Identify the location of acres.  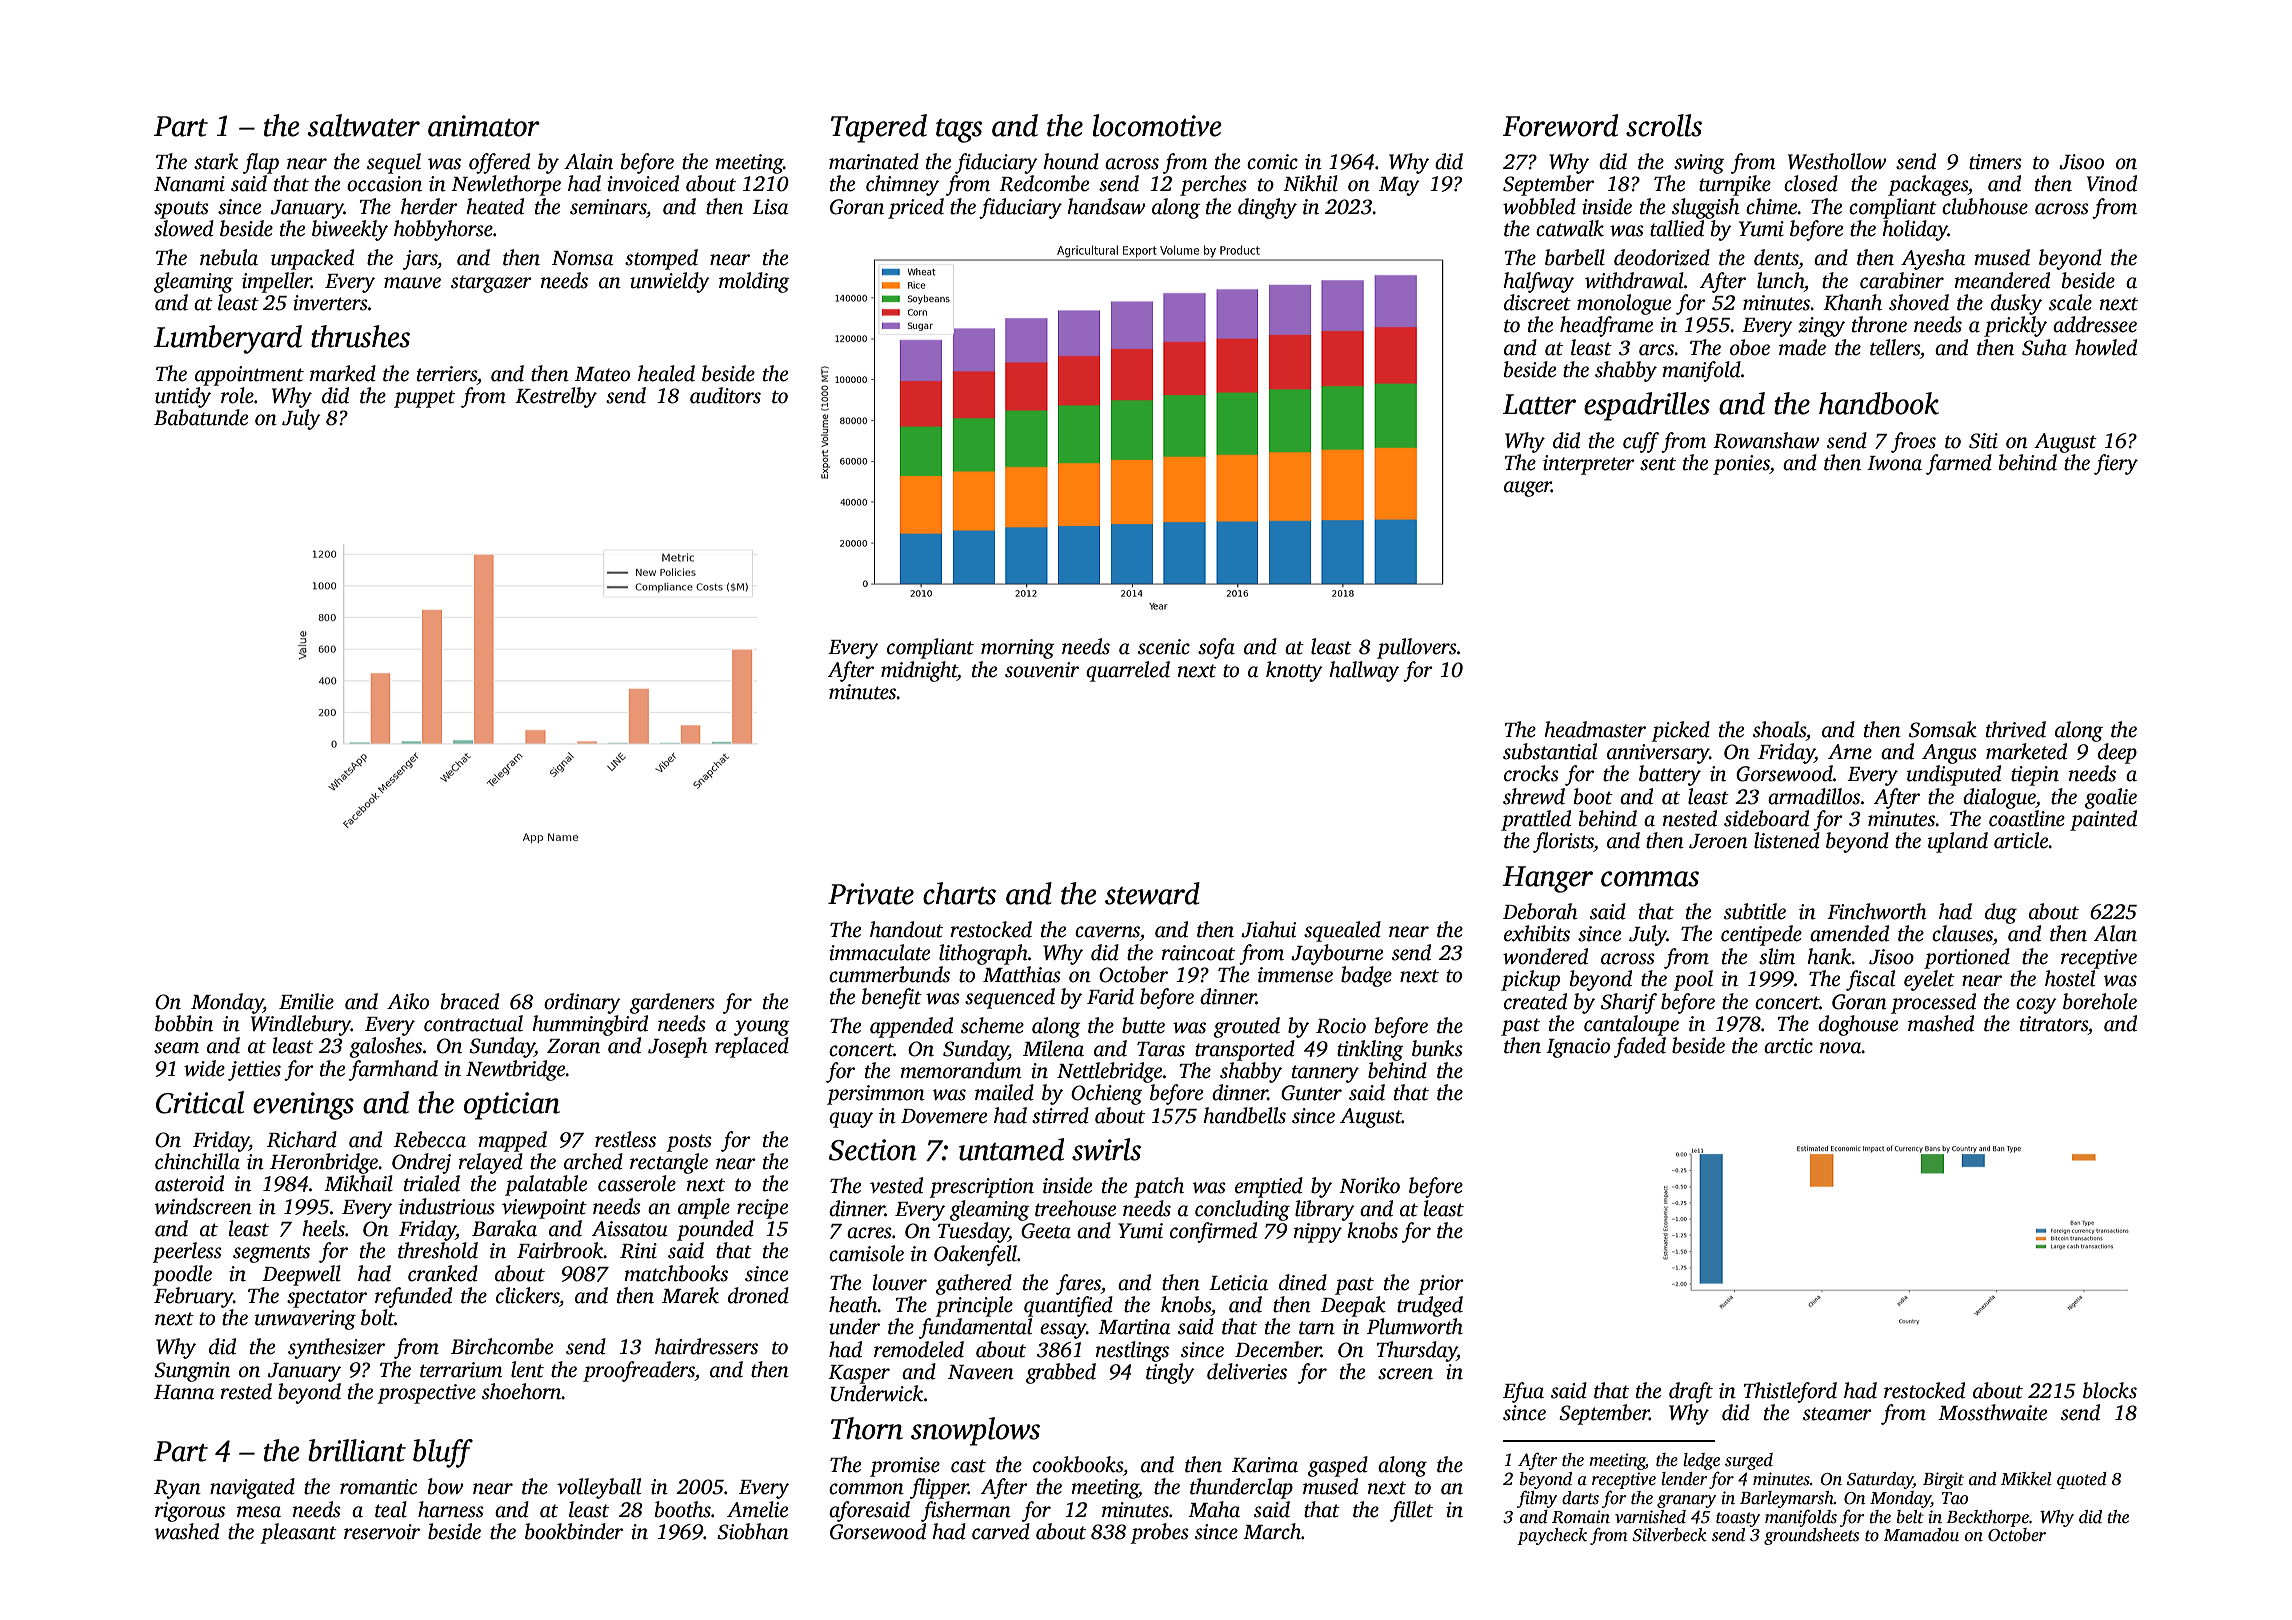
(869, 1233).
